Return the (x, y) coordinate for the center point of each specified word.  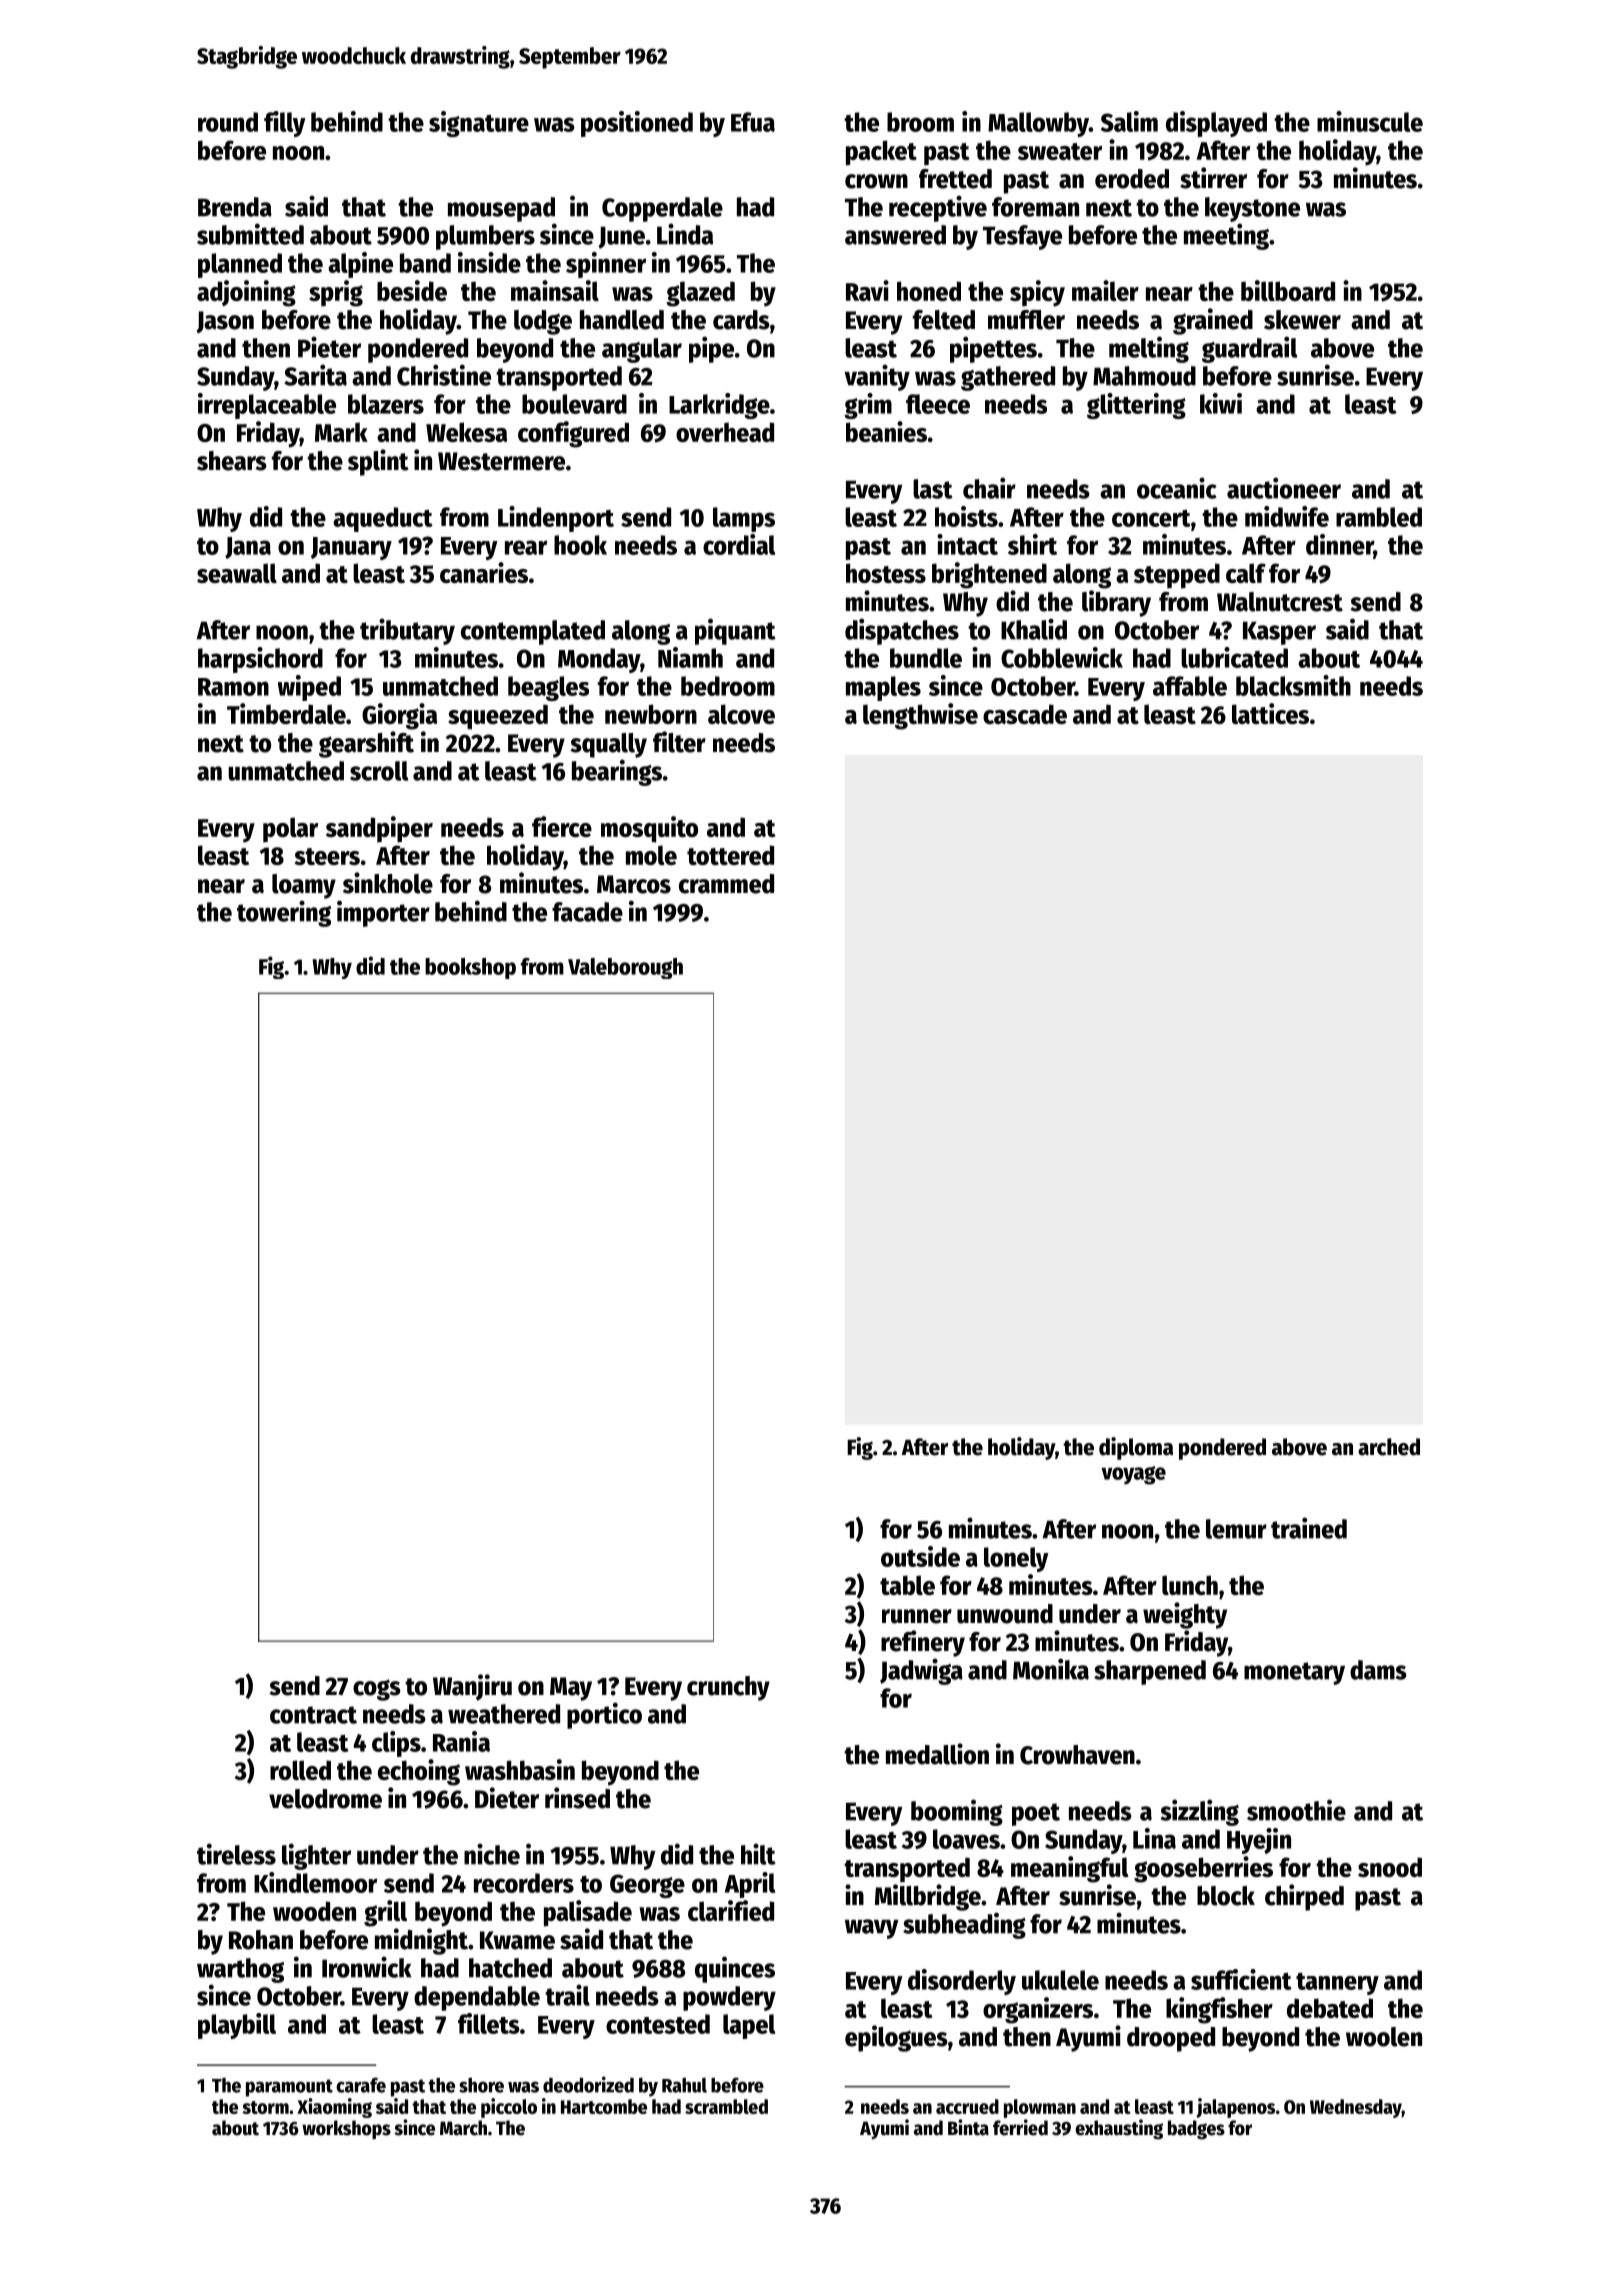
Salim (1129, 121)
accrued (967, 2106)
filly (285, 124)
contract (313, 1715)
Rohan (261, 1940)
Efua (753, 122)
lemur (1236, 1529)
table (907, 1585)
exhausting (1119, 2129)
